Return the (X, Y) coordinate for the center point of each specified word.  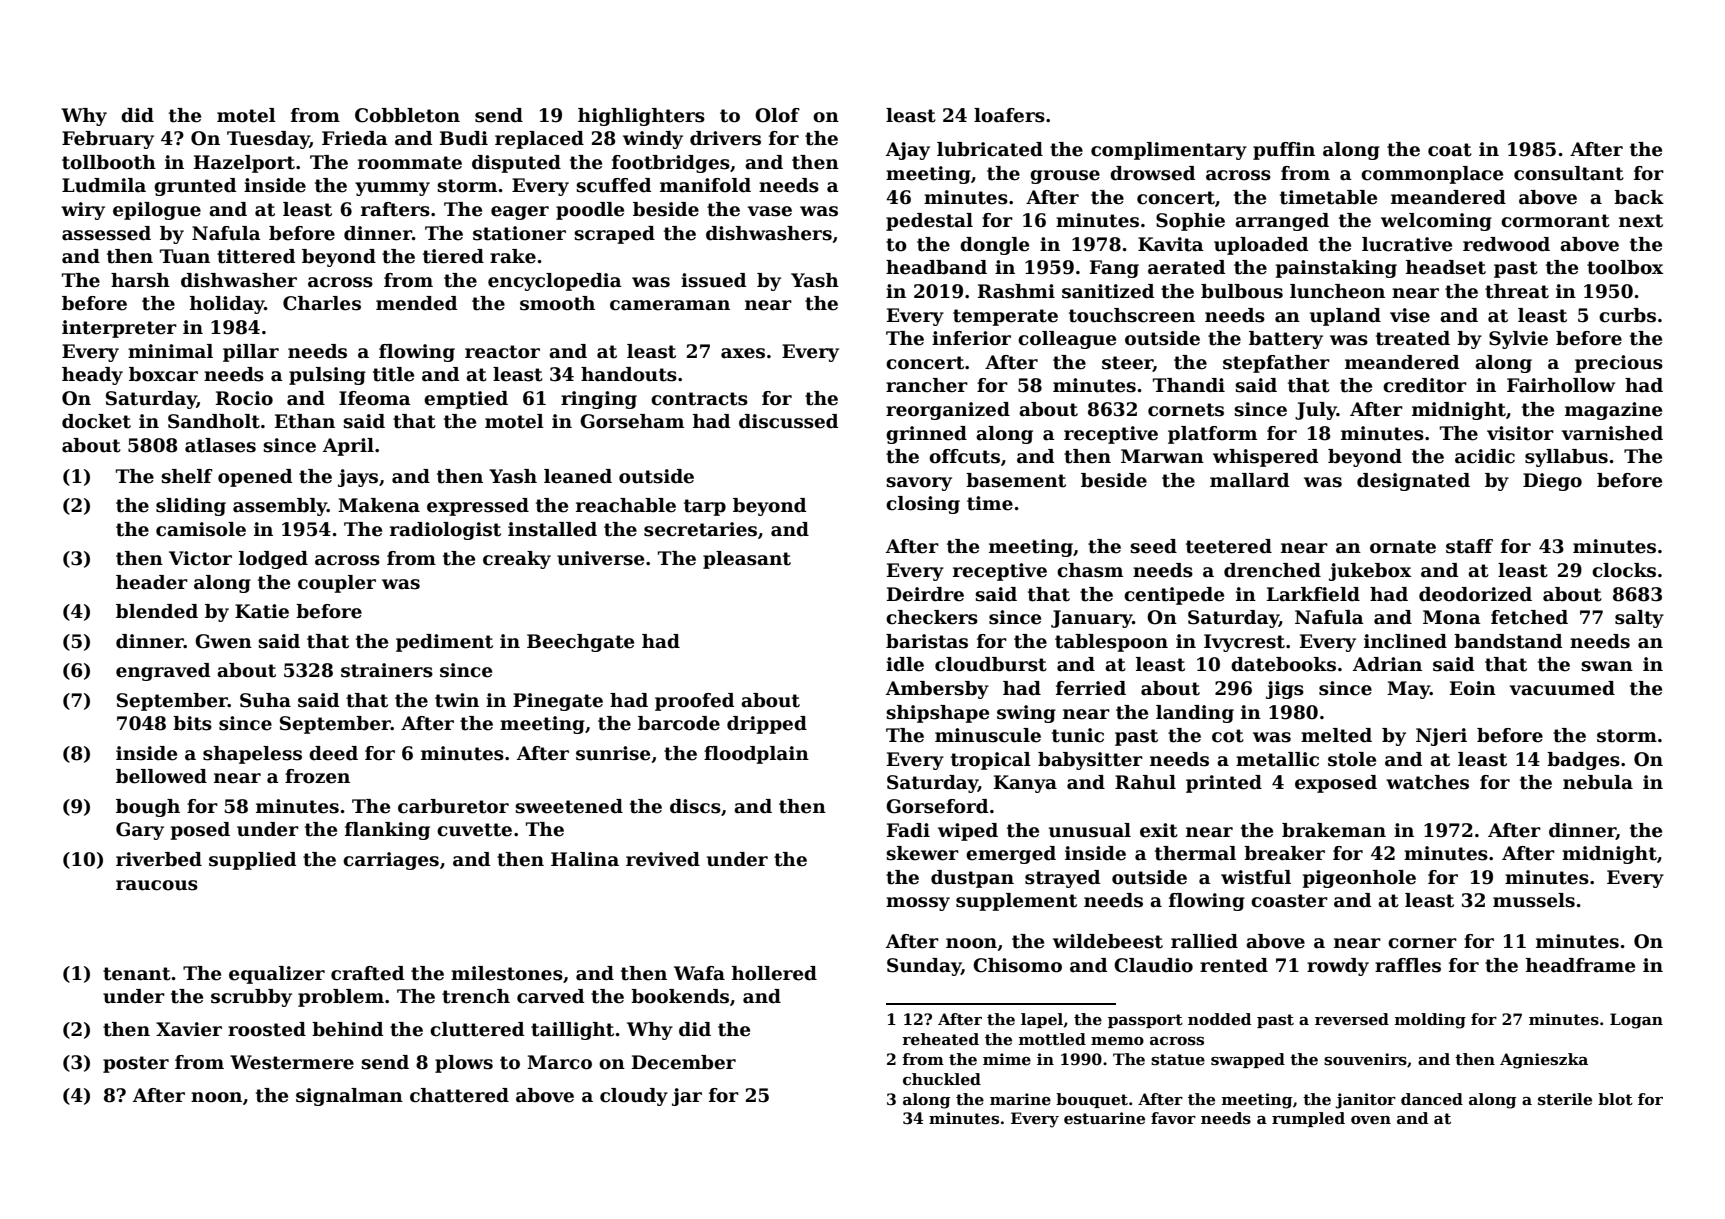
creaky (517, 560)
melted (1336, 735)
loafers (1009, 115)
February (108, 140)
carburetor (453, 806)
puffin (1284, 151)
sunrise (613, 753)
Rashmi (1016, 291)
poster (136, 1064)
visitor (1520, 433)
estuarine (1104, 1118)
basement (1016, 480)
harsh (140, 280)
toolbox (1625, 267)
